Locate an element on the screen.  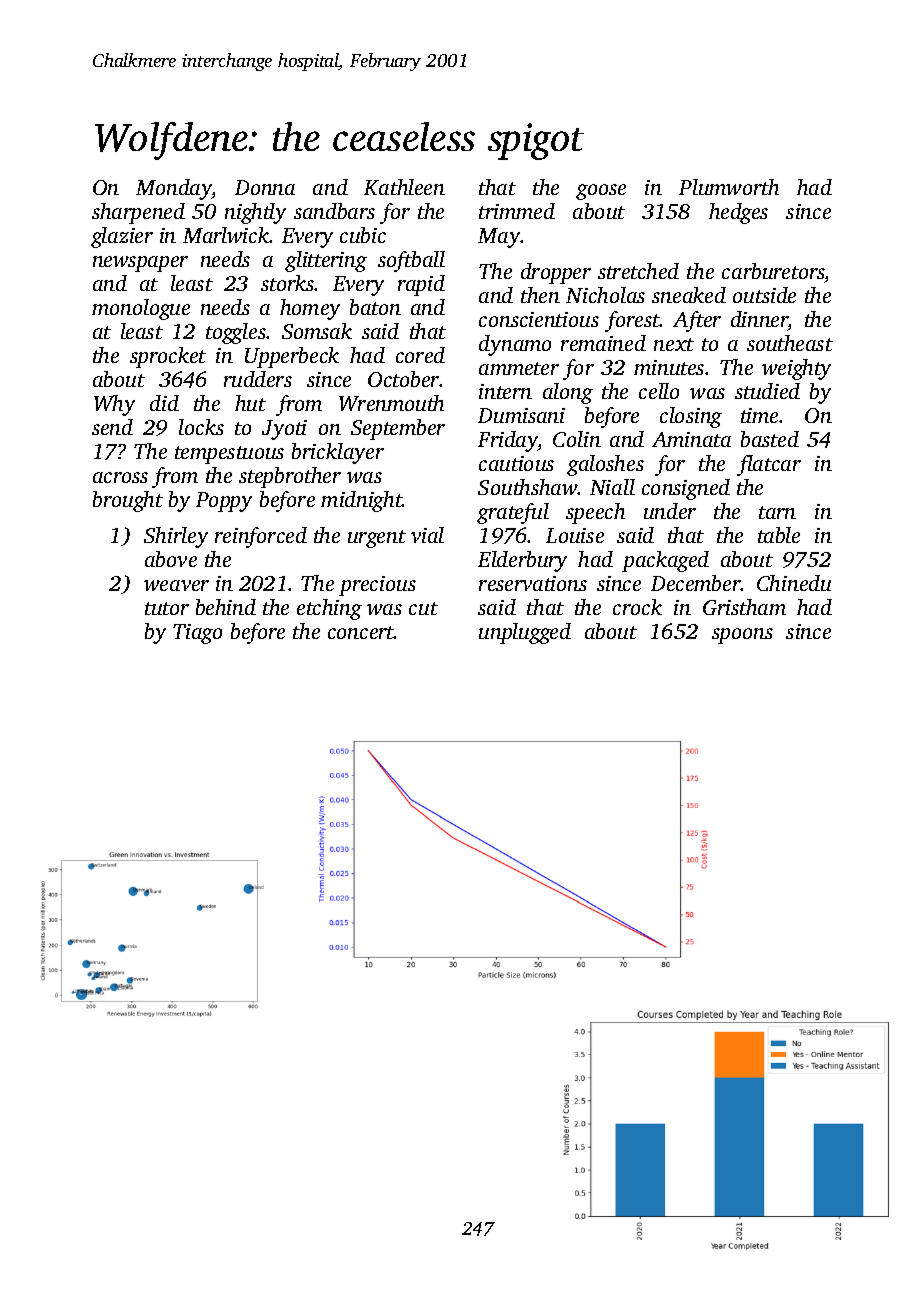
tarn is located at coordinates (777, 512).
